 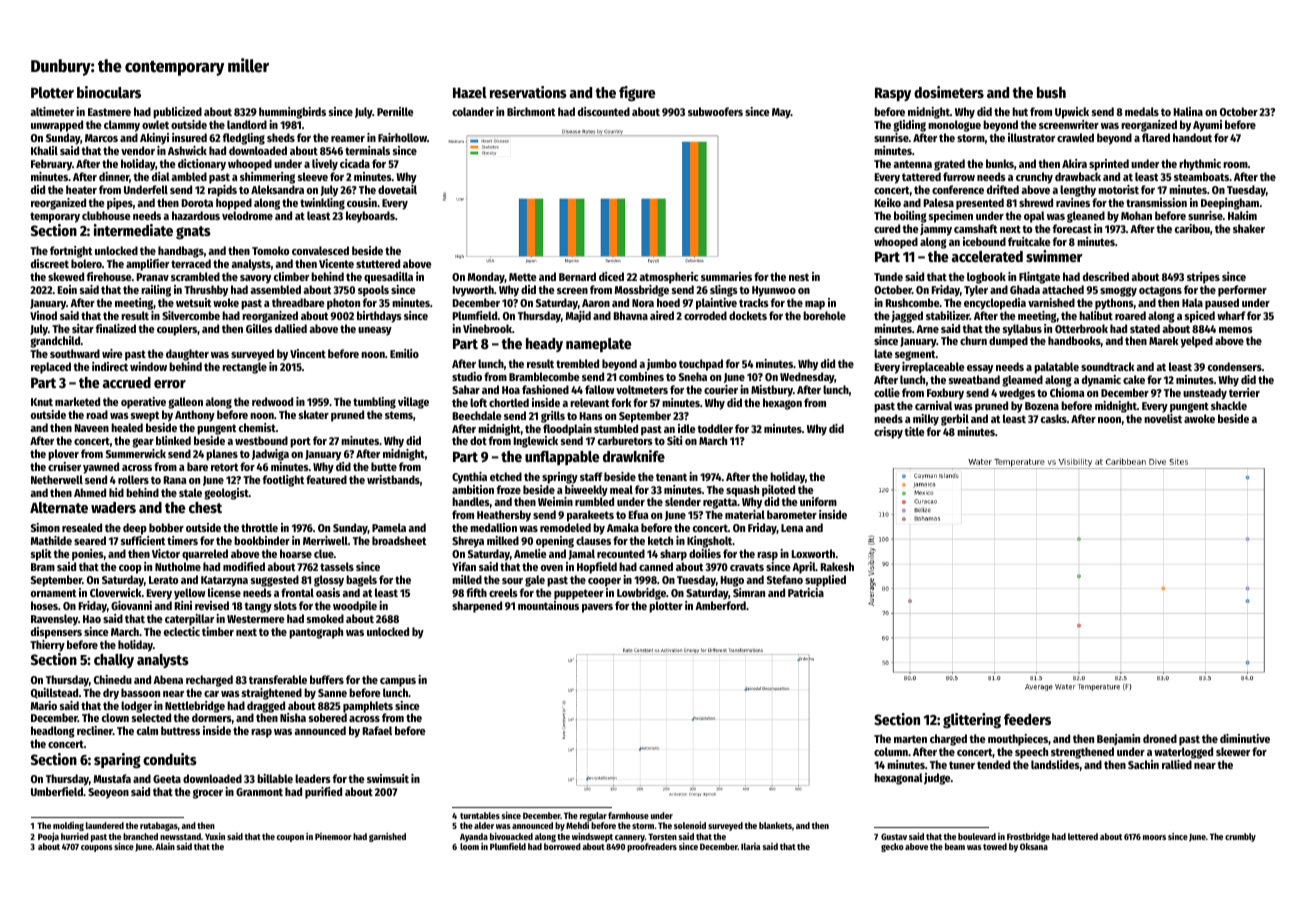 What do you see at coordinates (625, 440) in the image?
I see `carburetors` at bounding box center [625, 440].
